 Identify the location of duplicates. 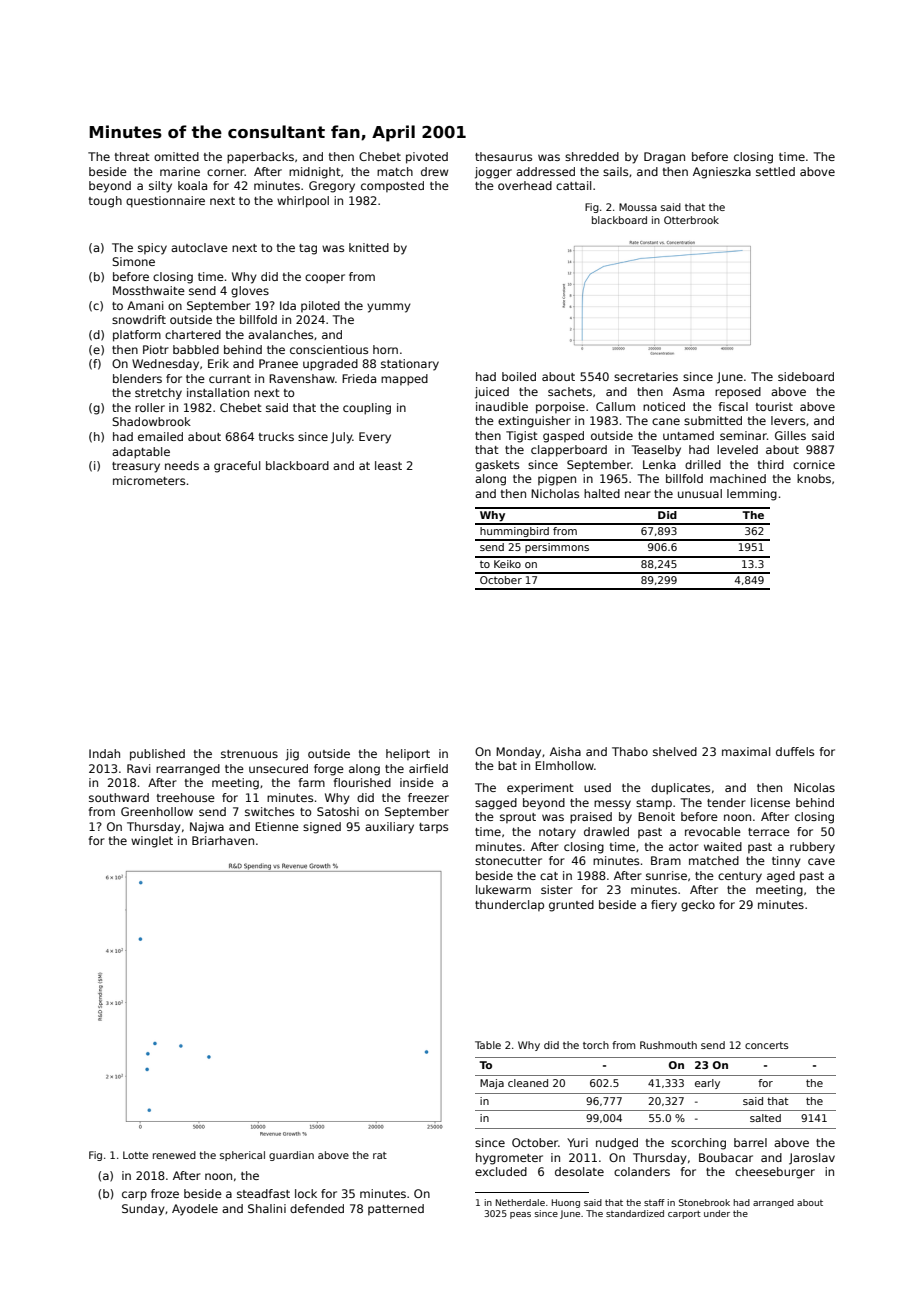
(680, 789).
